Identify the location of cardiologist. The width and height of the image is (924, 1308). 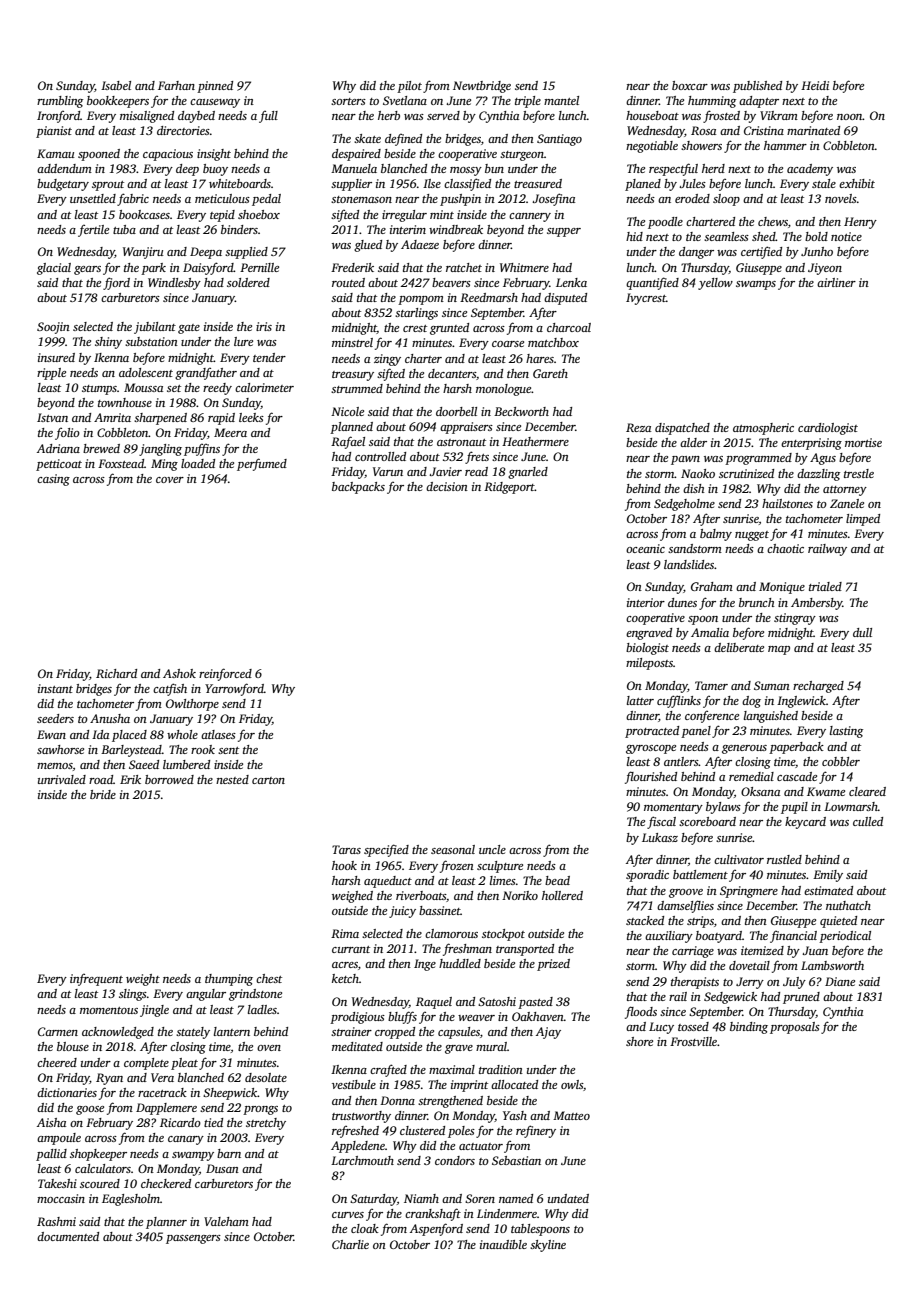
(828, 429).
